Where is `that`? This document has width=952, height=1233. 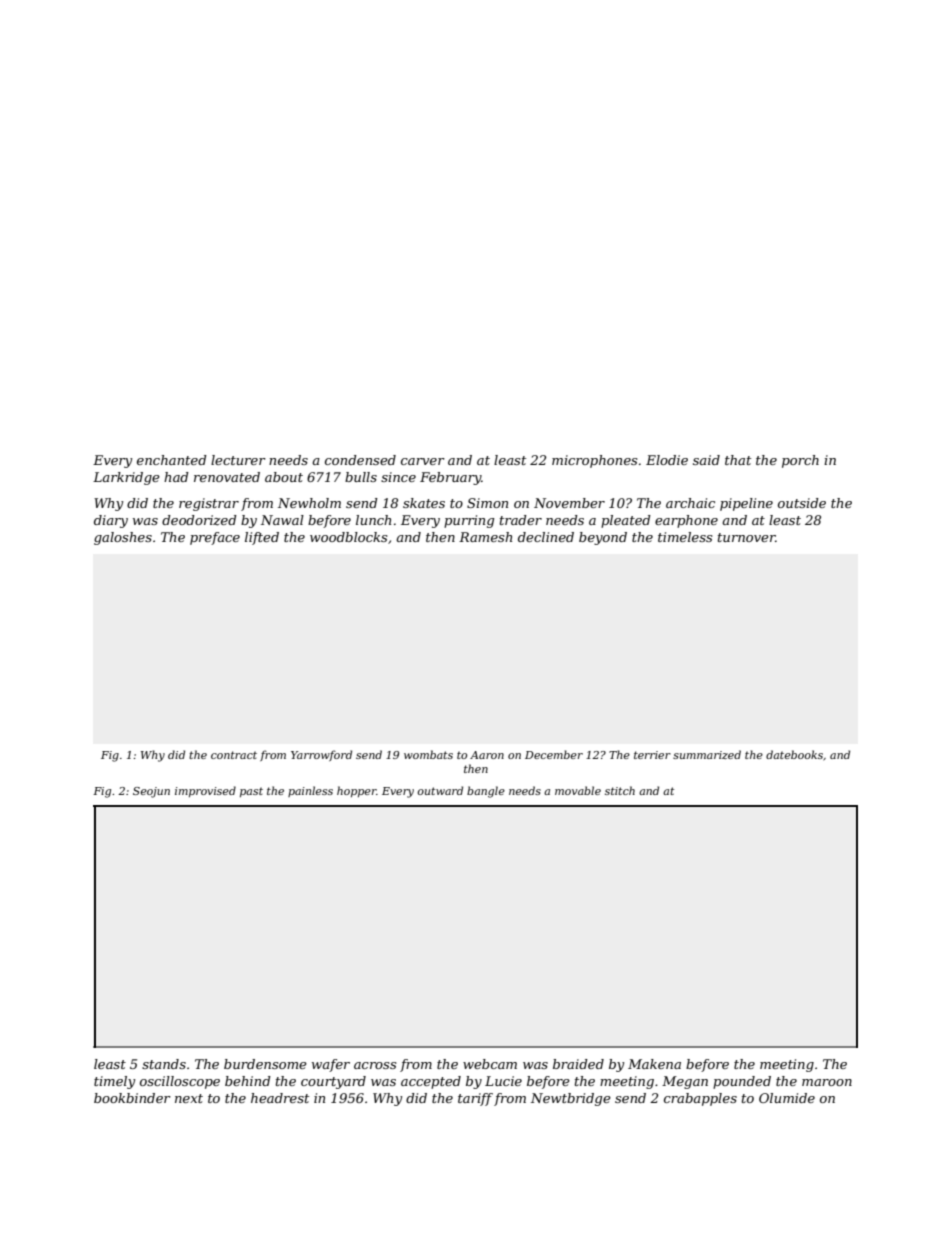 that is located at coordinates (738, 460).
